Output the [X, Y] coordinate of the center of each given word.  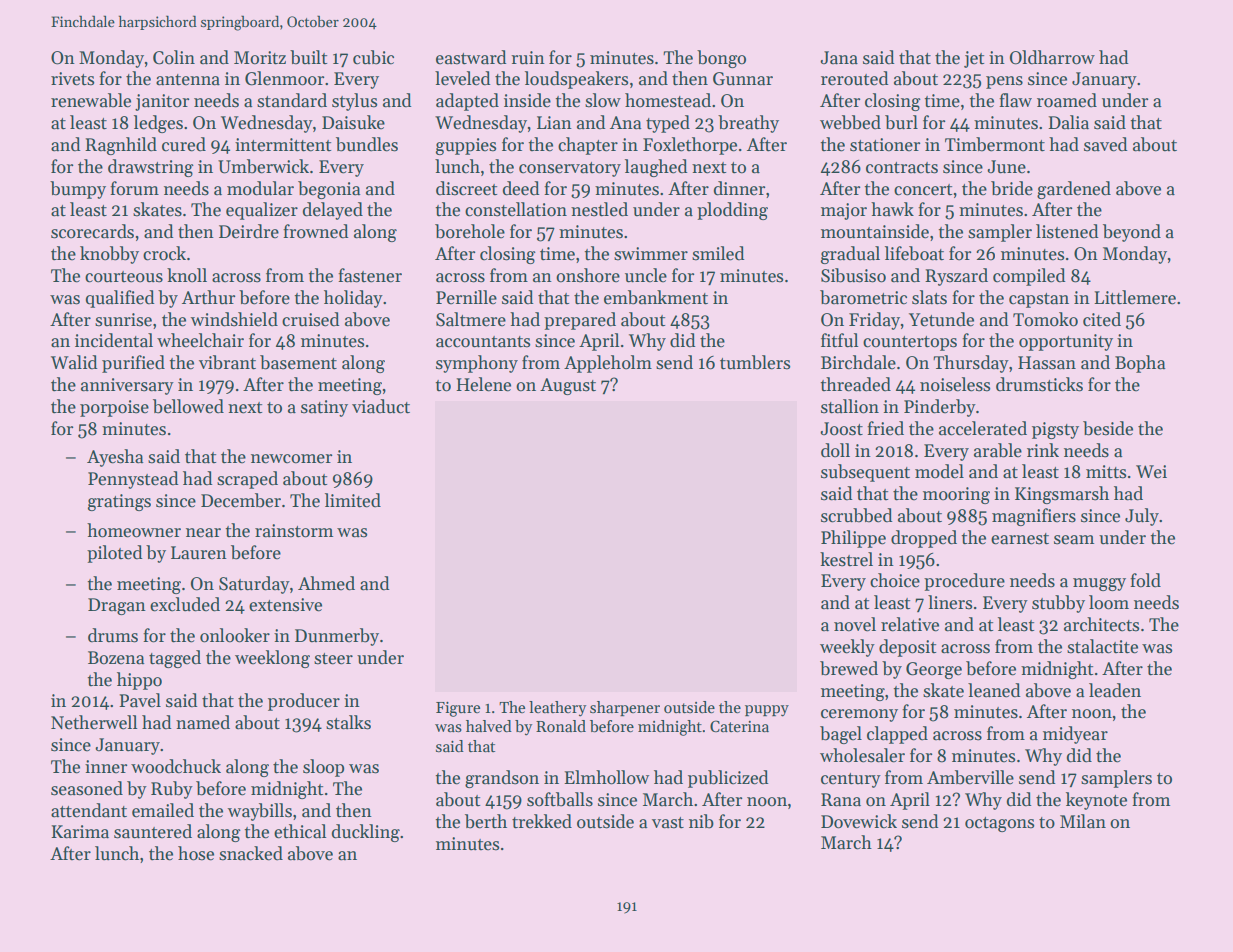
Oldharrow [1052, 57]
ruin [528, 58]
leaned [994, 690]
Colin [174, 57]
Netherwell [94, 722]
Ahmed [326, 583]
